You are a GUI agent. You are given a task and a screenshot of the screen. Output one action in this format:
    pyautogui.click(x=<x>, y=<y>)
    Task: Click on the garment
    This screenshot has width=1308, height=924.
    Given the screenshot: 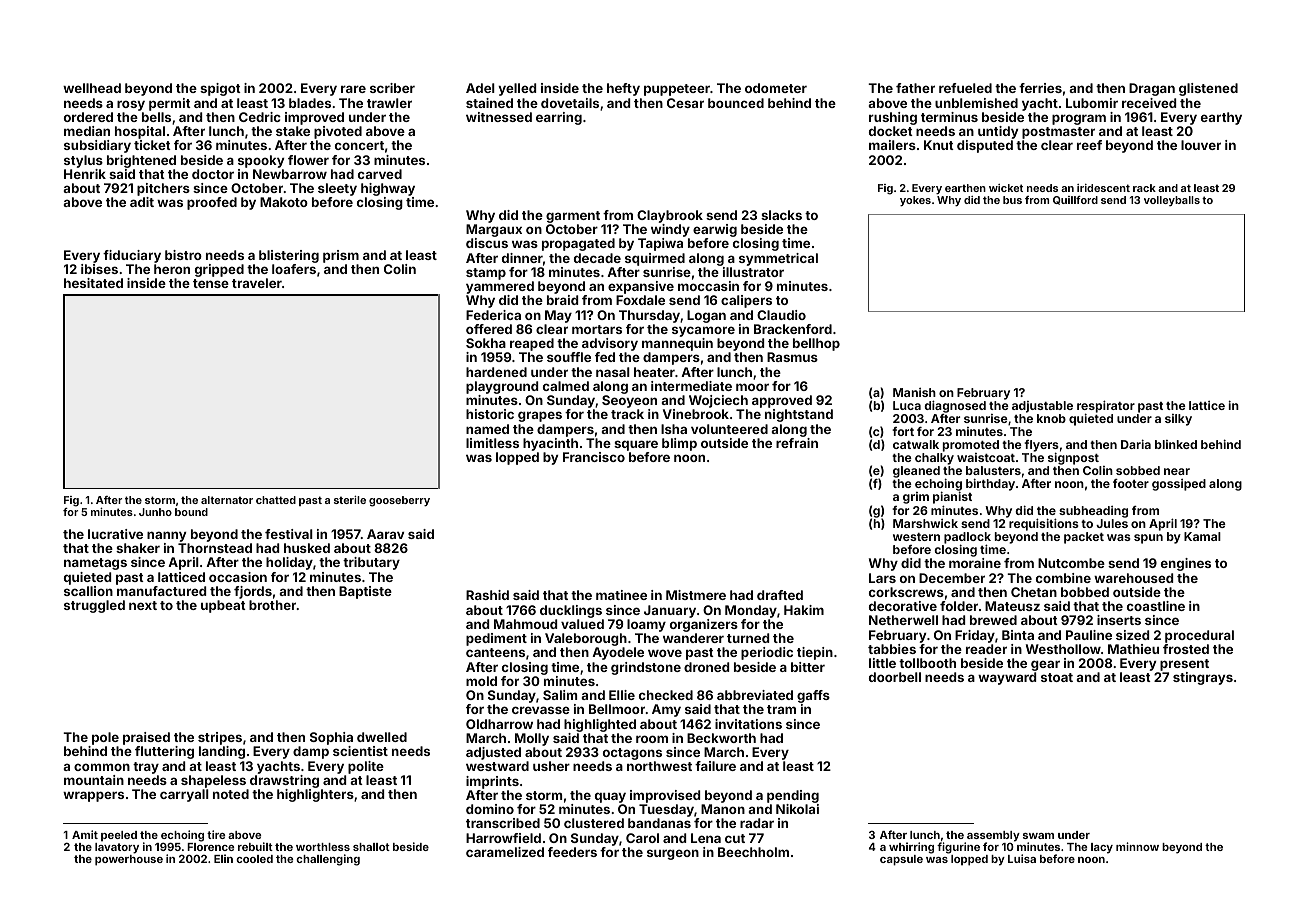 What is the action you would take?
    pyautogui.click(x=573, y=217)
